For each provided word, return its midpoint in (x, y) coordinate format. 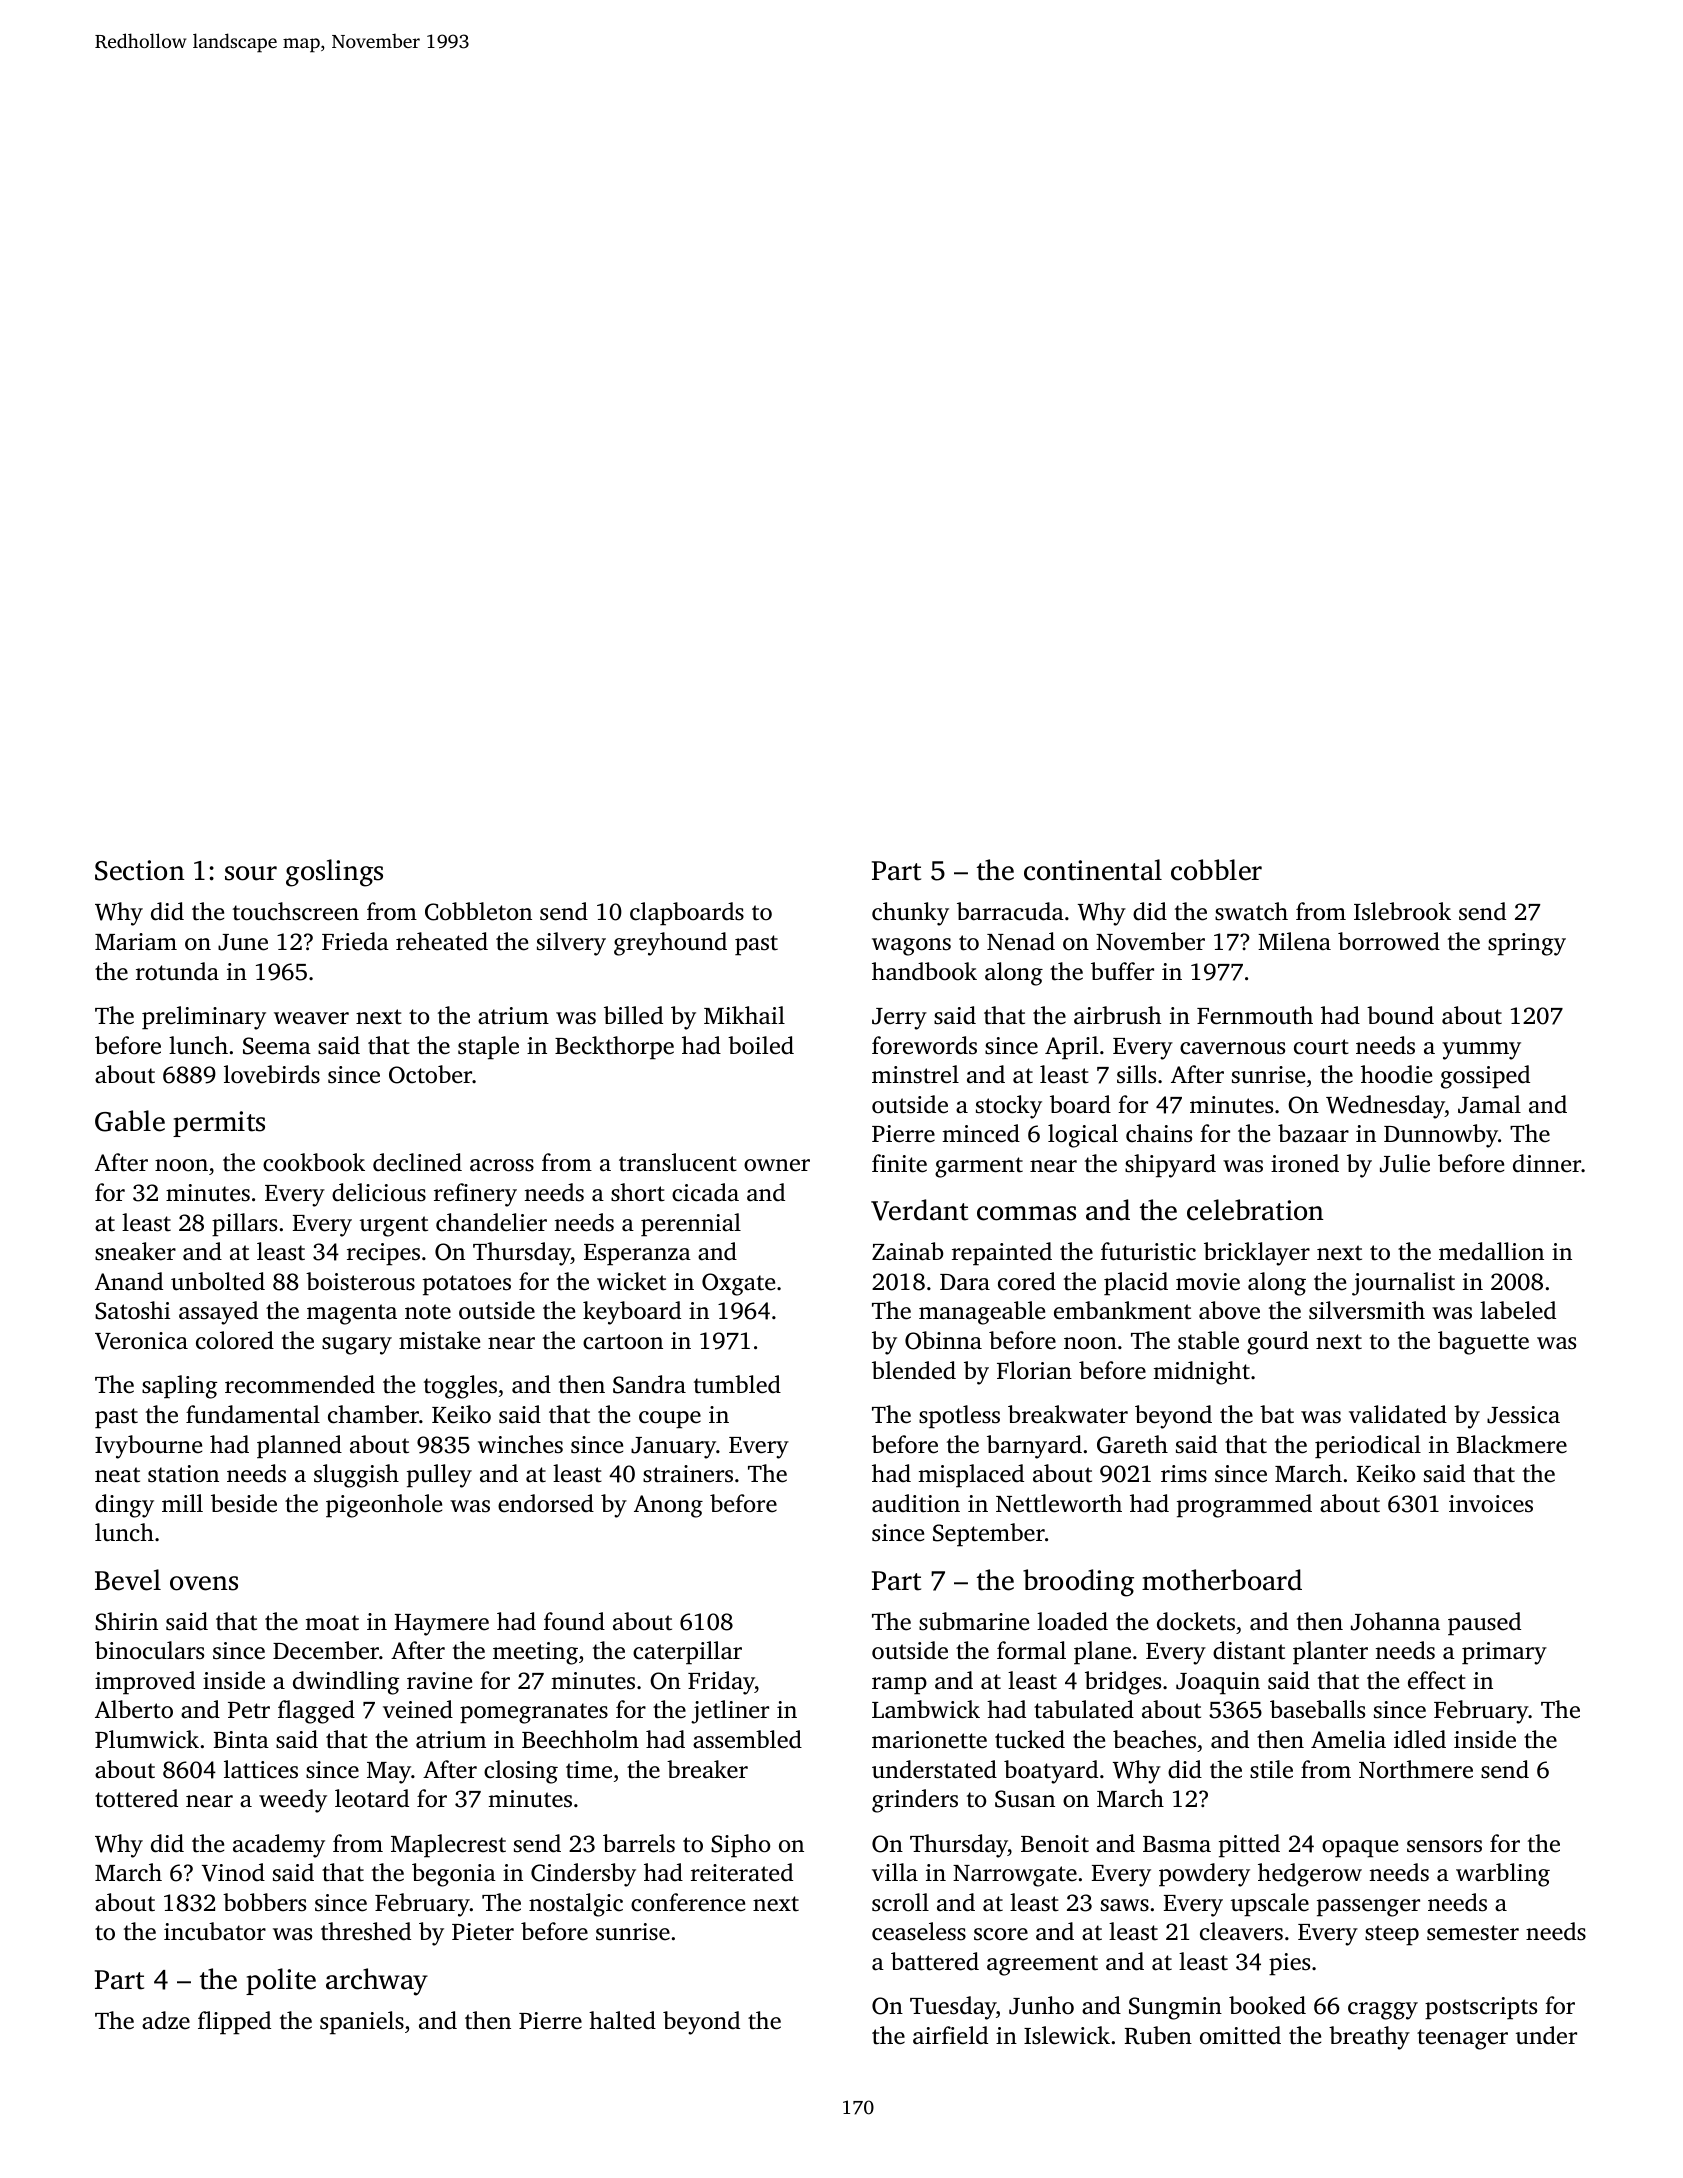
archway (377, 1982)
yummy (1481, 1051)
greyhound (670, 944)
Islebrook (1402, 911)
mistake (439, 1340)
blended (914, 1370)
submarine (974, 1621)
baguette (1483, 1343)
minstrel (915, 1074)
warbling (1503, 1875)
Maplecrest (448, 1846)
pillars (244, 1225)
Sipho (740, 1846)
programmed (1244, 1506)
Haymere (442, 1625)
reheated (442, 941)
